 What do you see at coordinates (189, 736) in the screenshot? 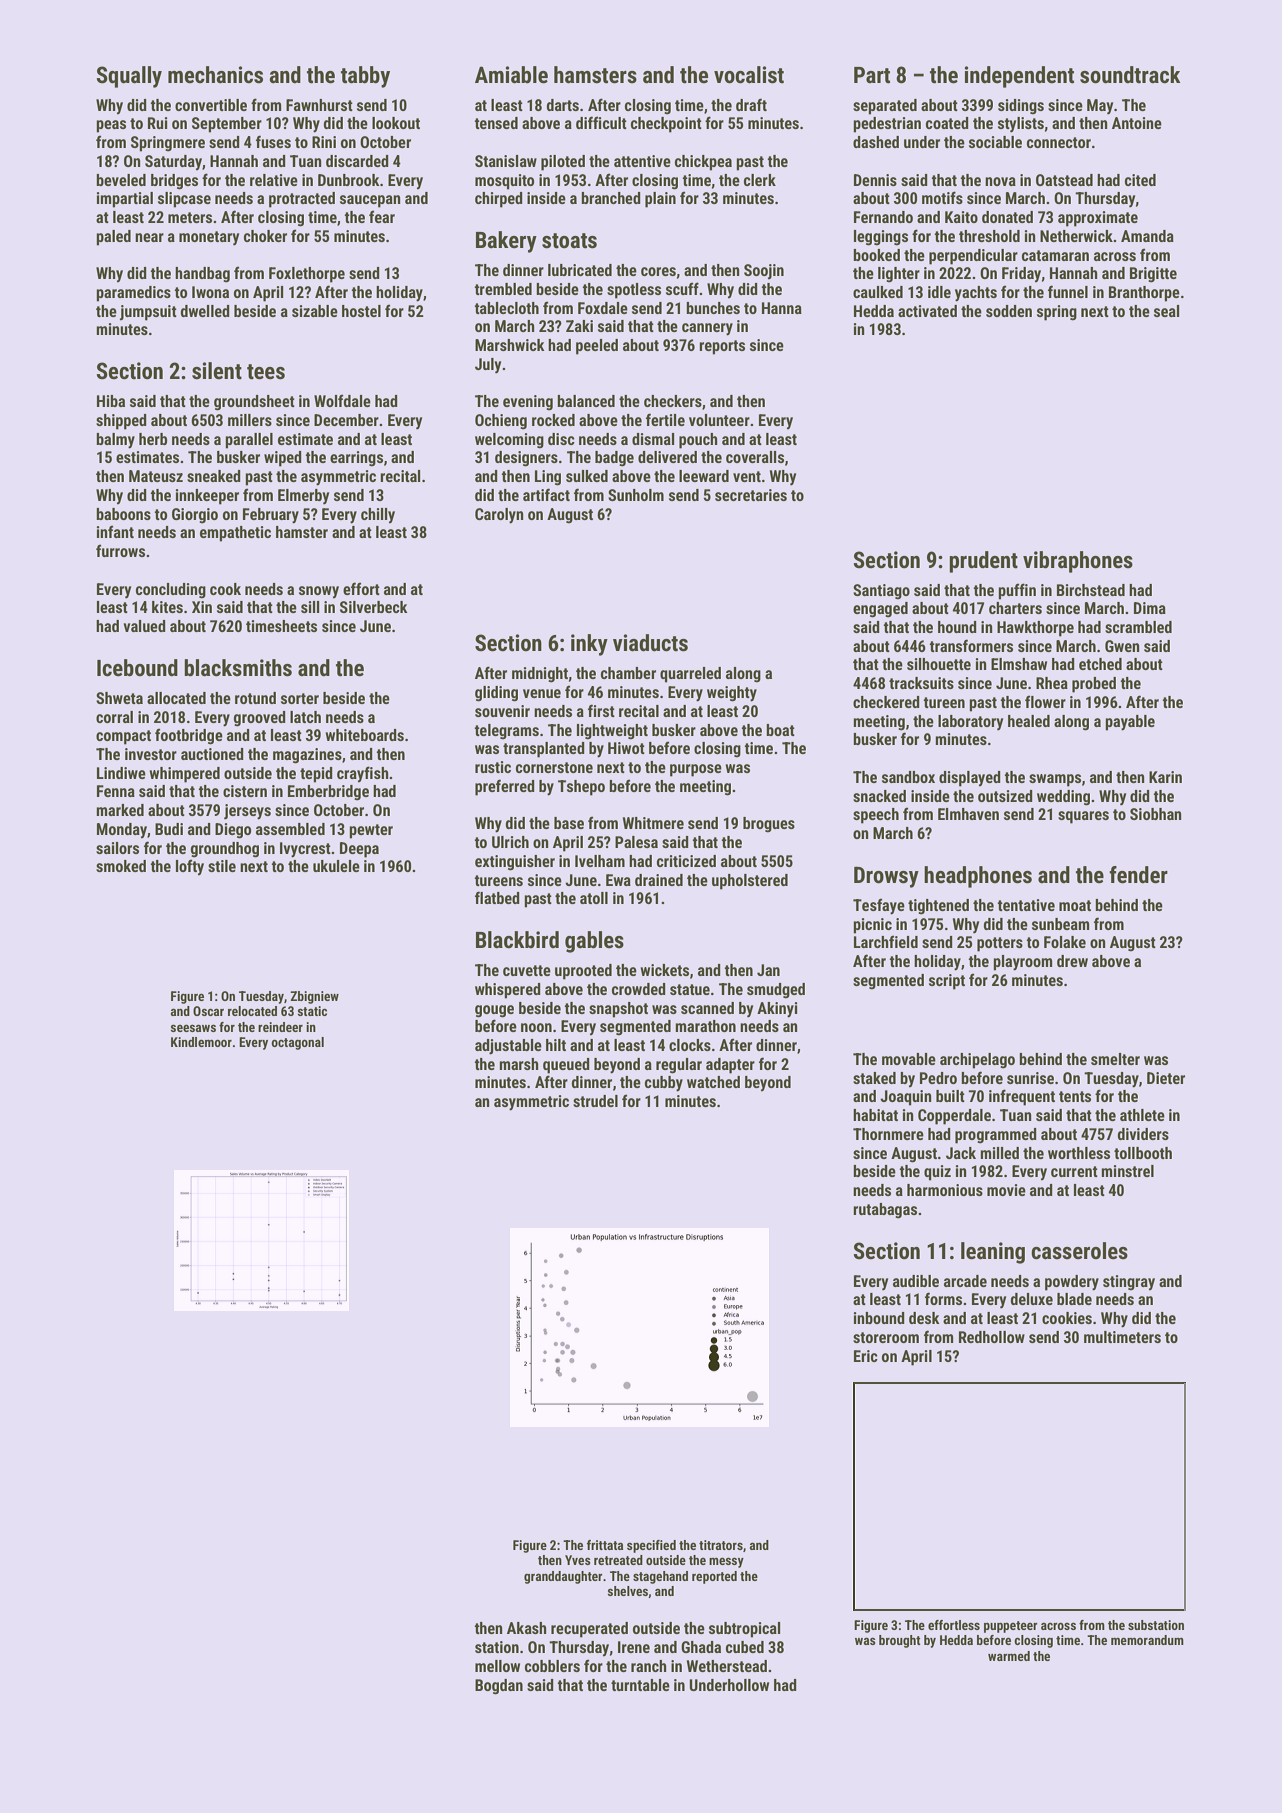
I see `footbridge` at bounding box center [189, 736].
